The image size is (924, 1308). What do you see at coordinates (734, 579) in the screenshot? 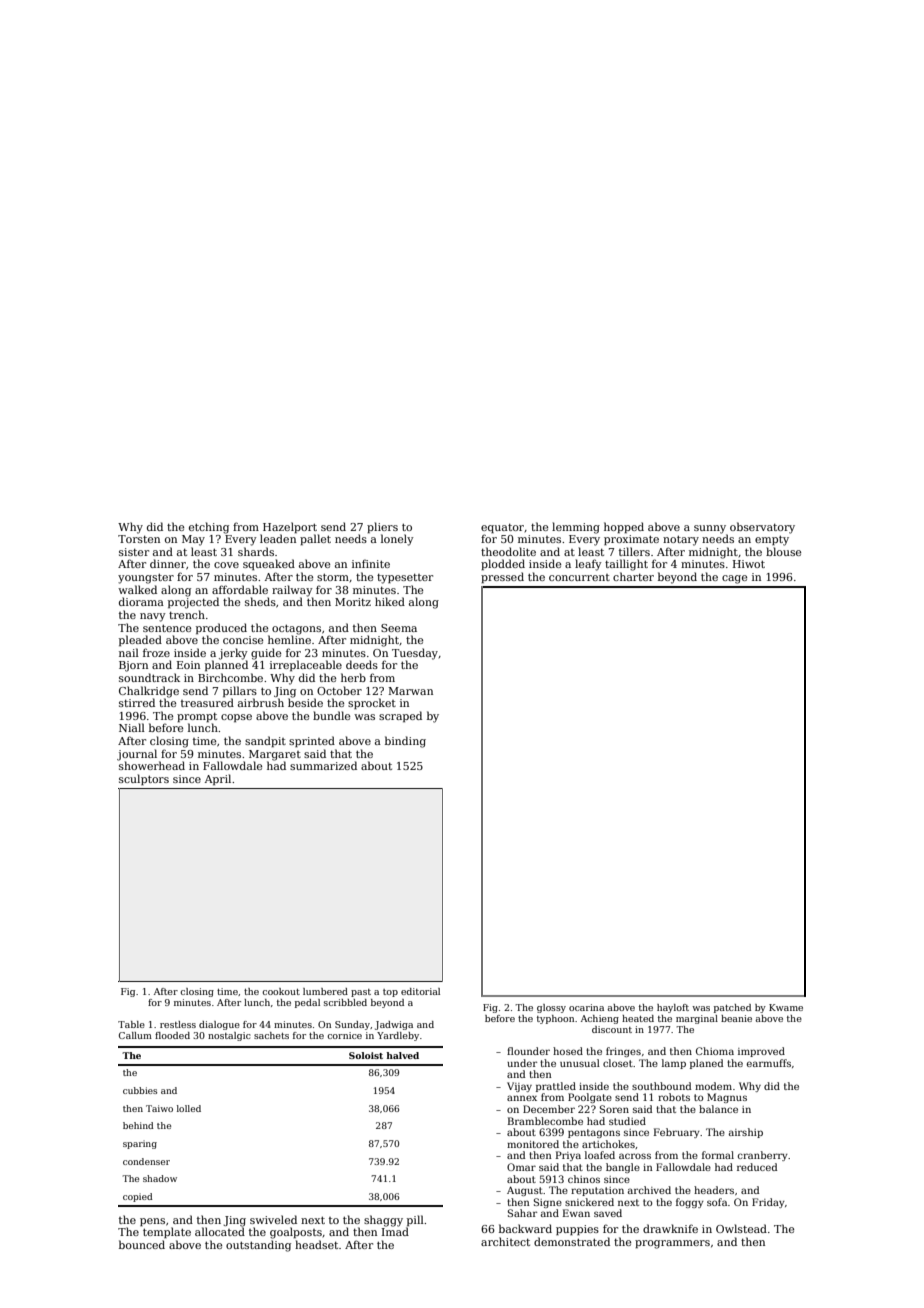
I see `cage` at bounding box center [734, 579].
